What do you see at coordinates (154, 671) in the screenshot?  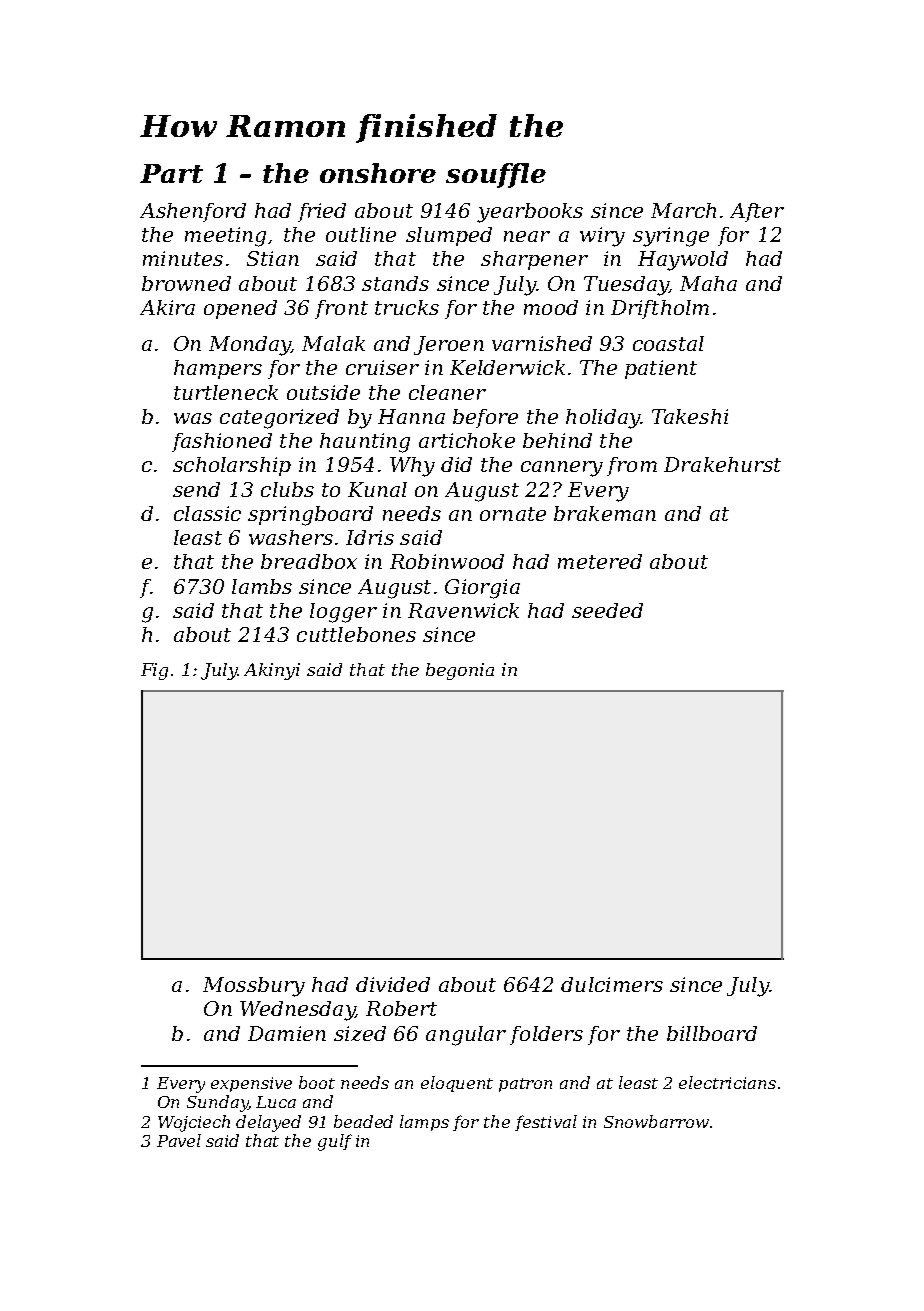 I see `Fig` at bounding box center [154, 671].
